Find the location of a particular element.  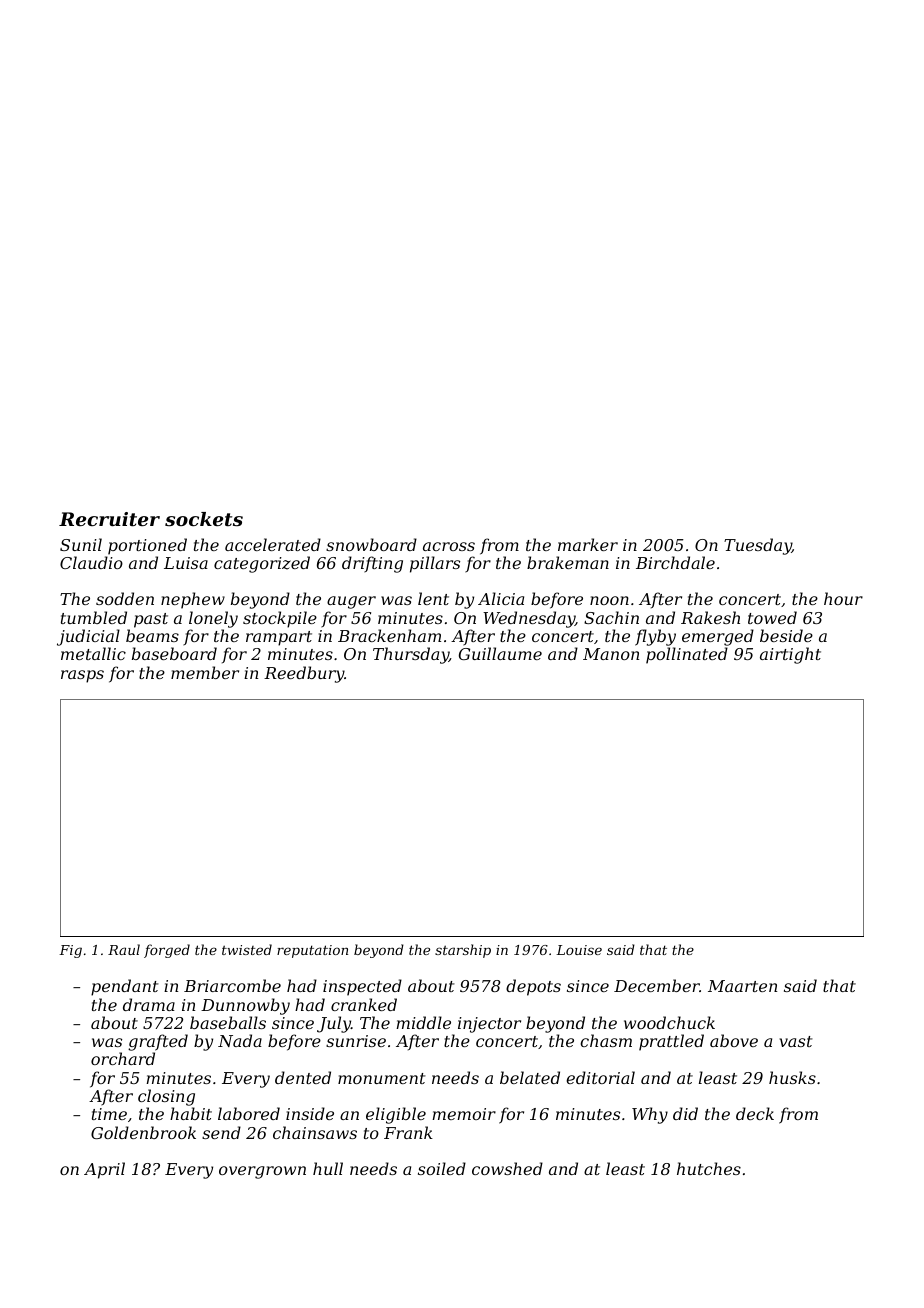

twisted is located at coordinates (247, 949).
